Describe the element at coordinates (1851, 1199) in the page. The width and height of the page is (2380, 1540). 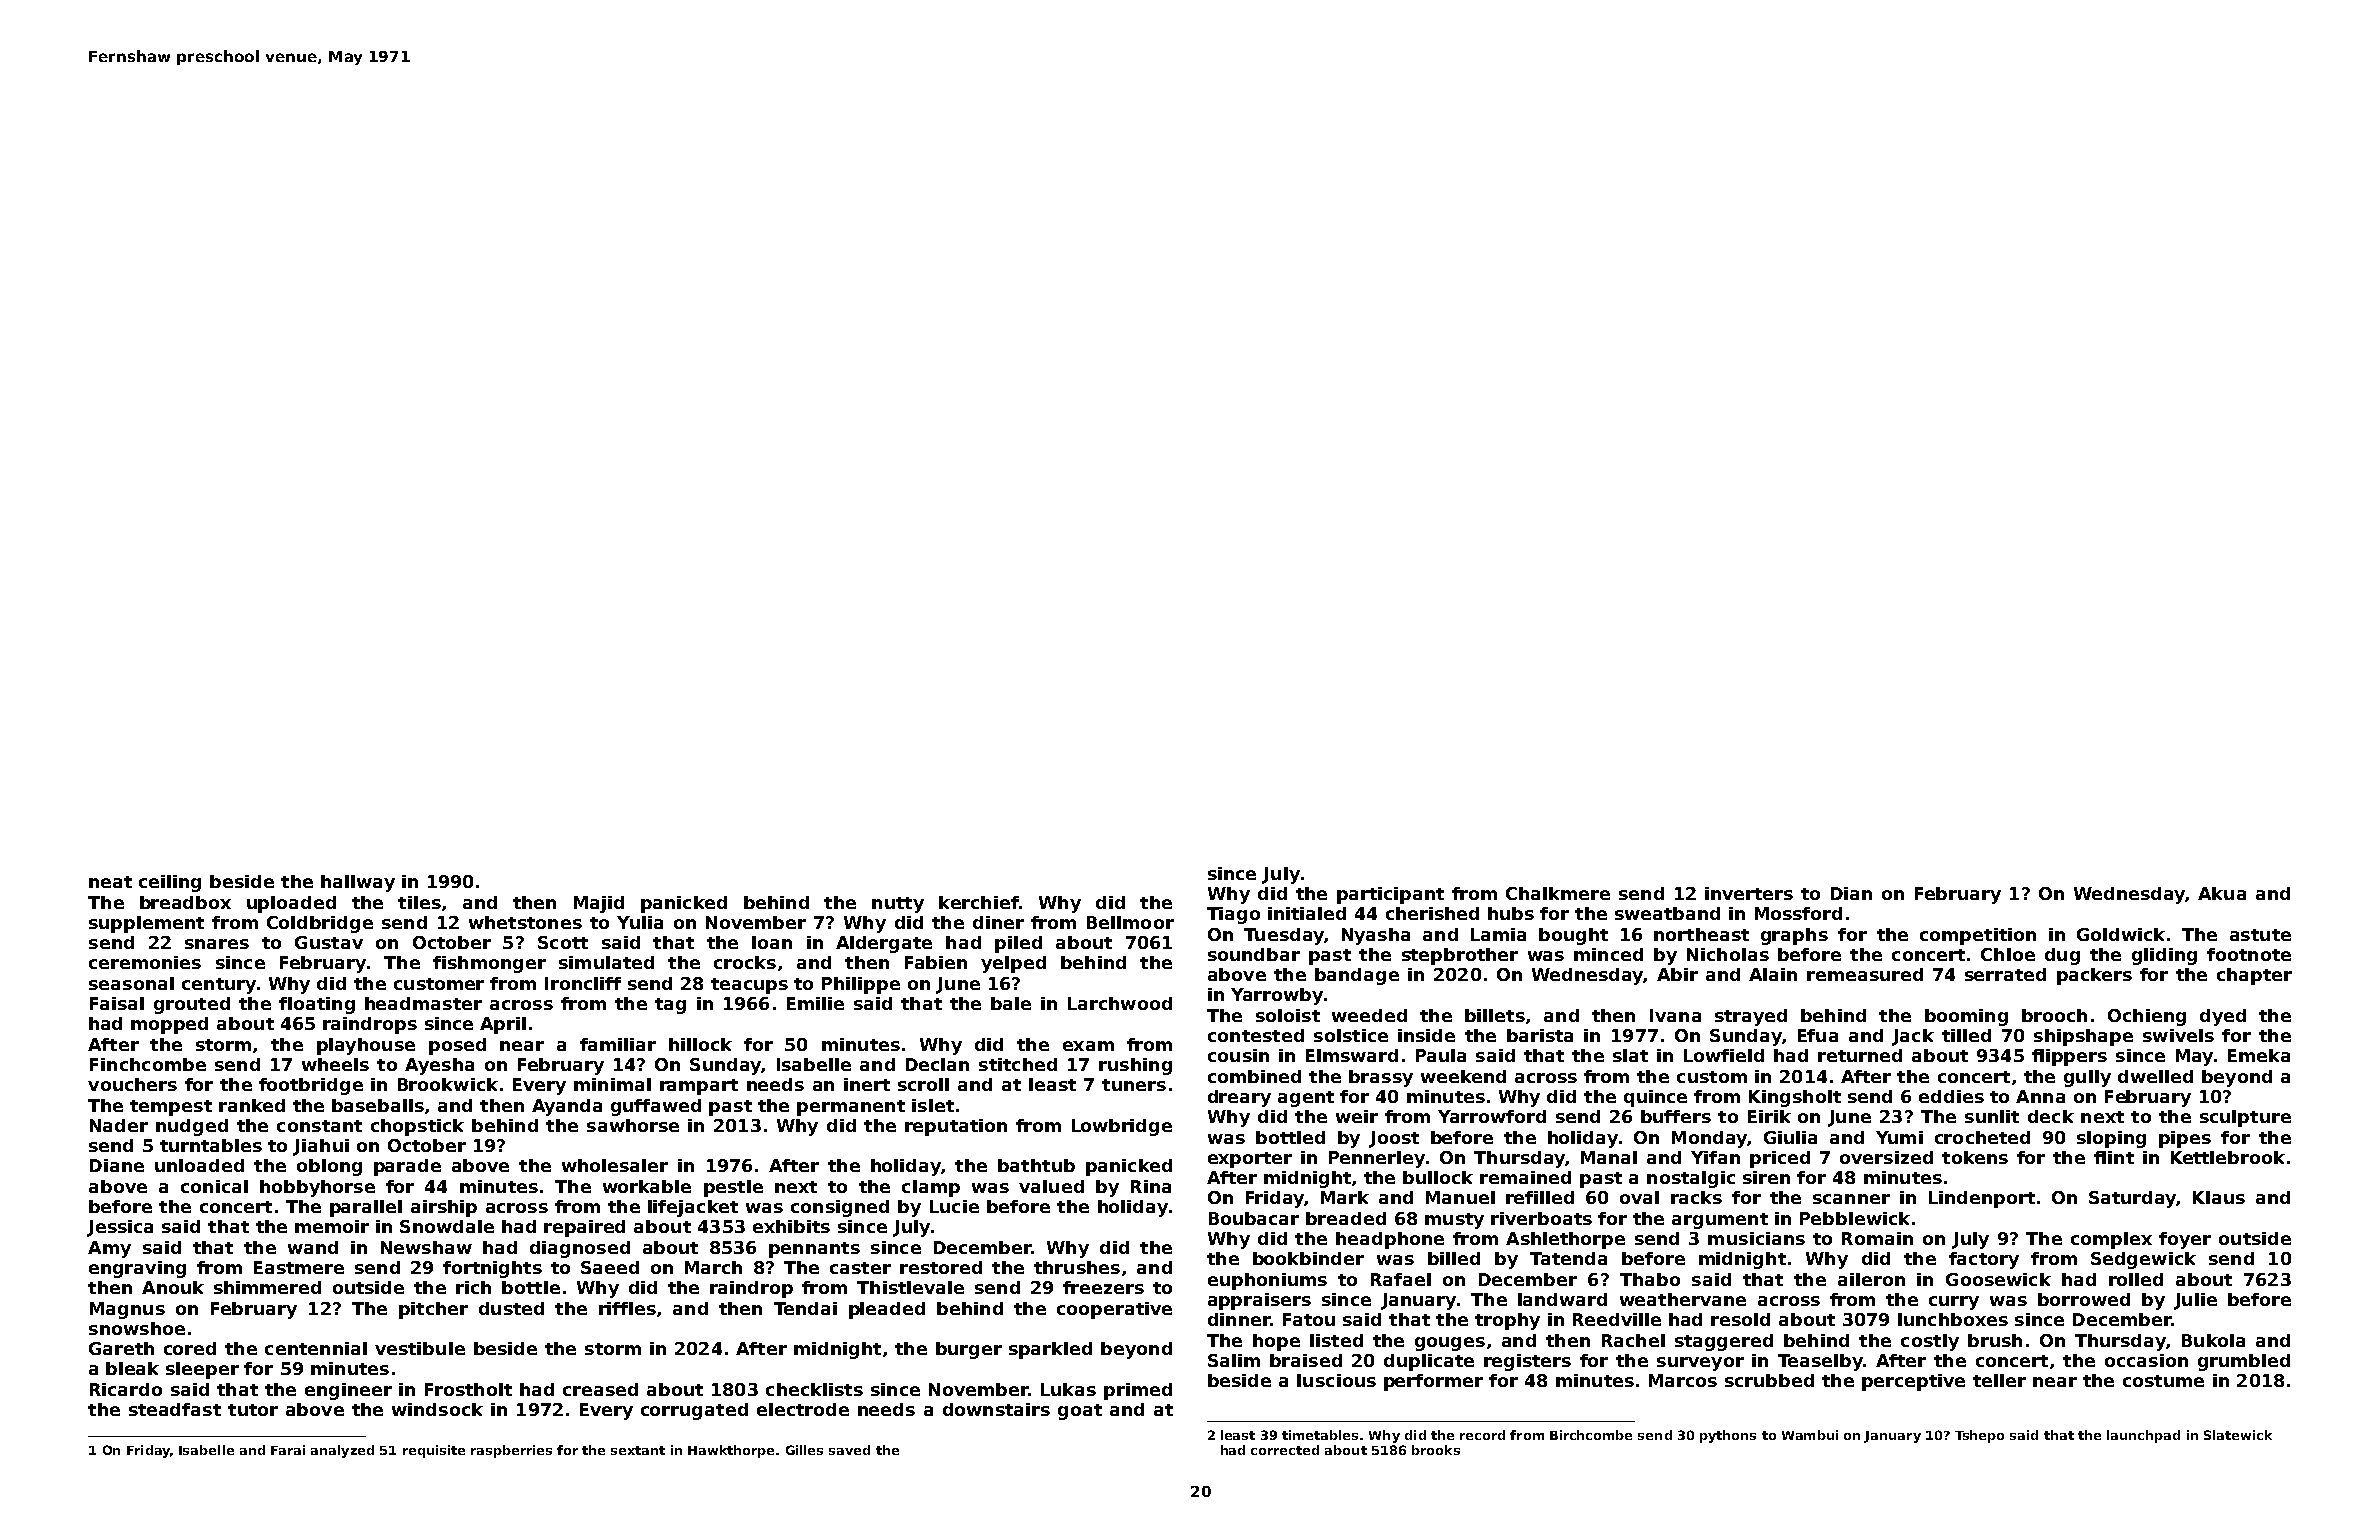
I see `scanner` at that location.
